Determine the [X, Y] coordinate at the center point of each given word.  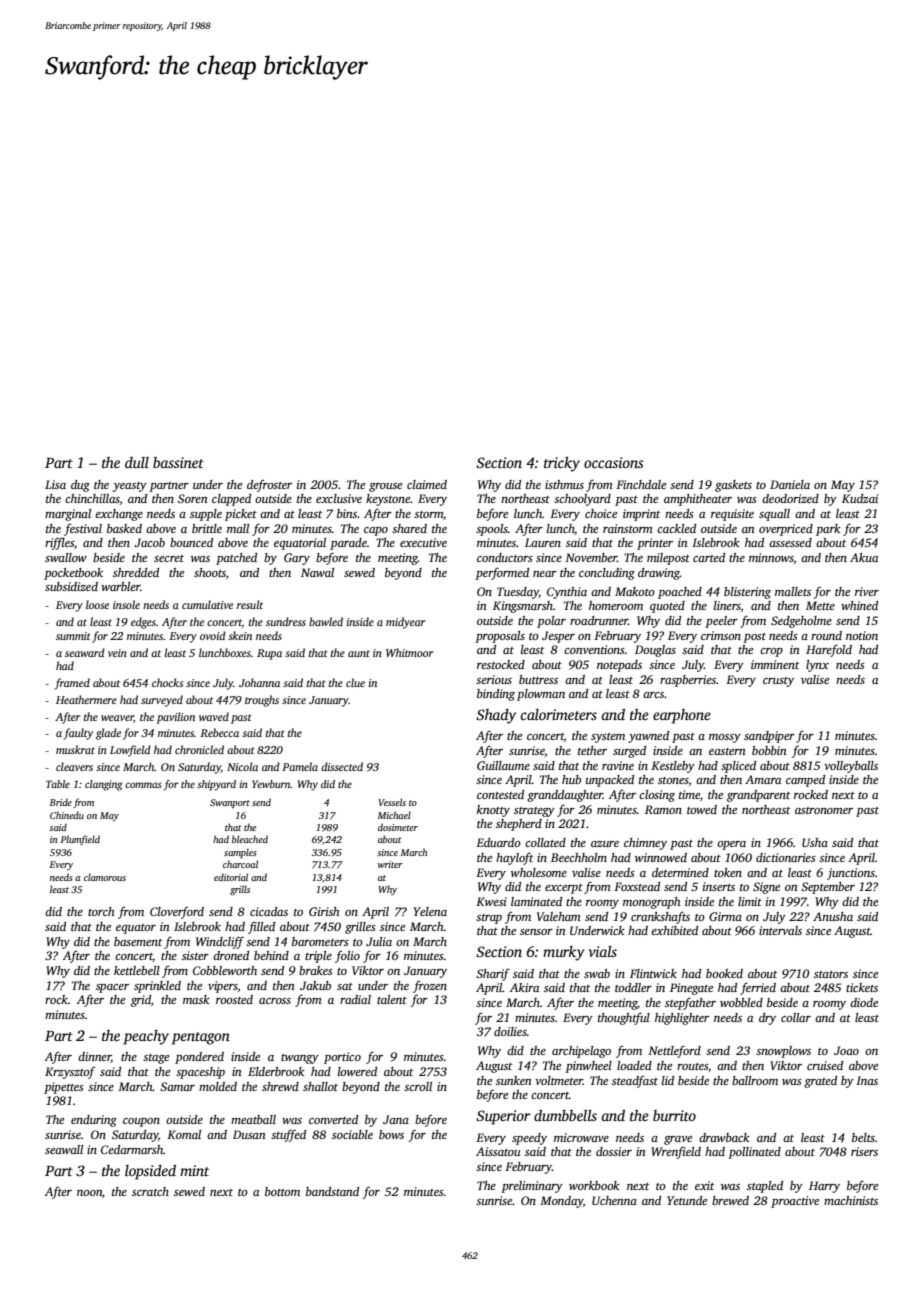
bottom [282, 1191]
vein [117, 653]
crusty [778, 682]
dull [137, 462]
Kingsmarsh [523, 607]
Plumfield [80, 840]
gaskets [733, 486]
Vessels [392, 802]
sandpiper [769, 737]
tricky [562, 464]
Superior [503, 1117]
